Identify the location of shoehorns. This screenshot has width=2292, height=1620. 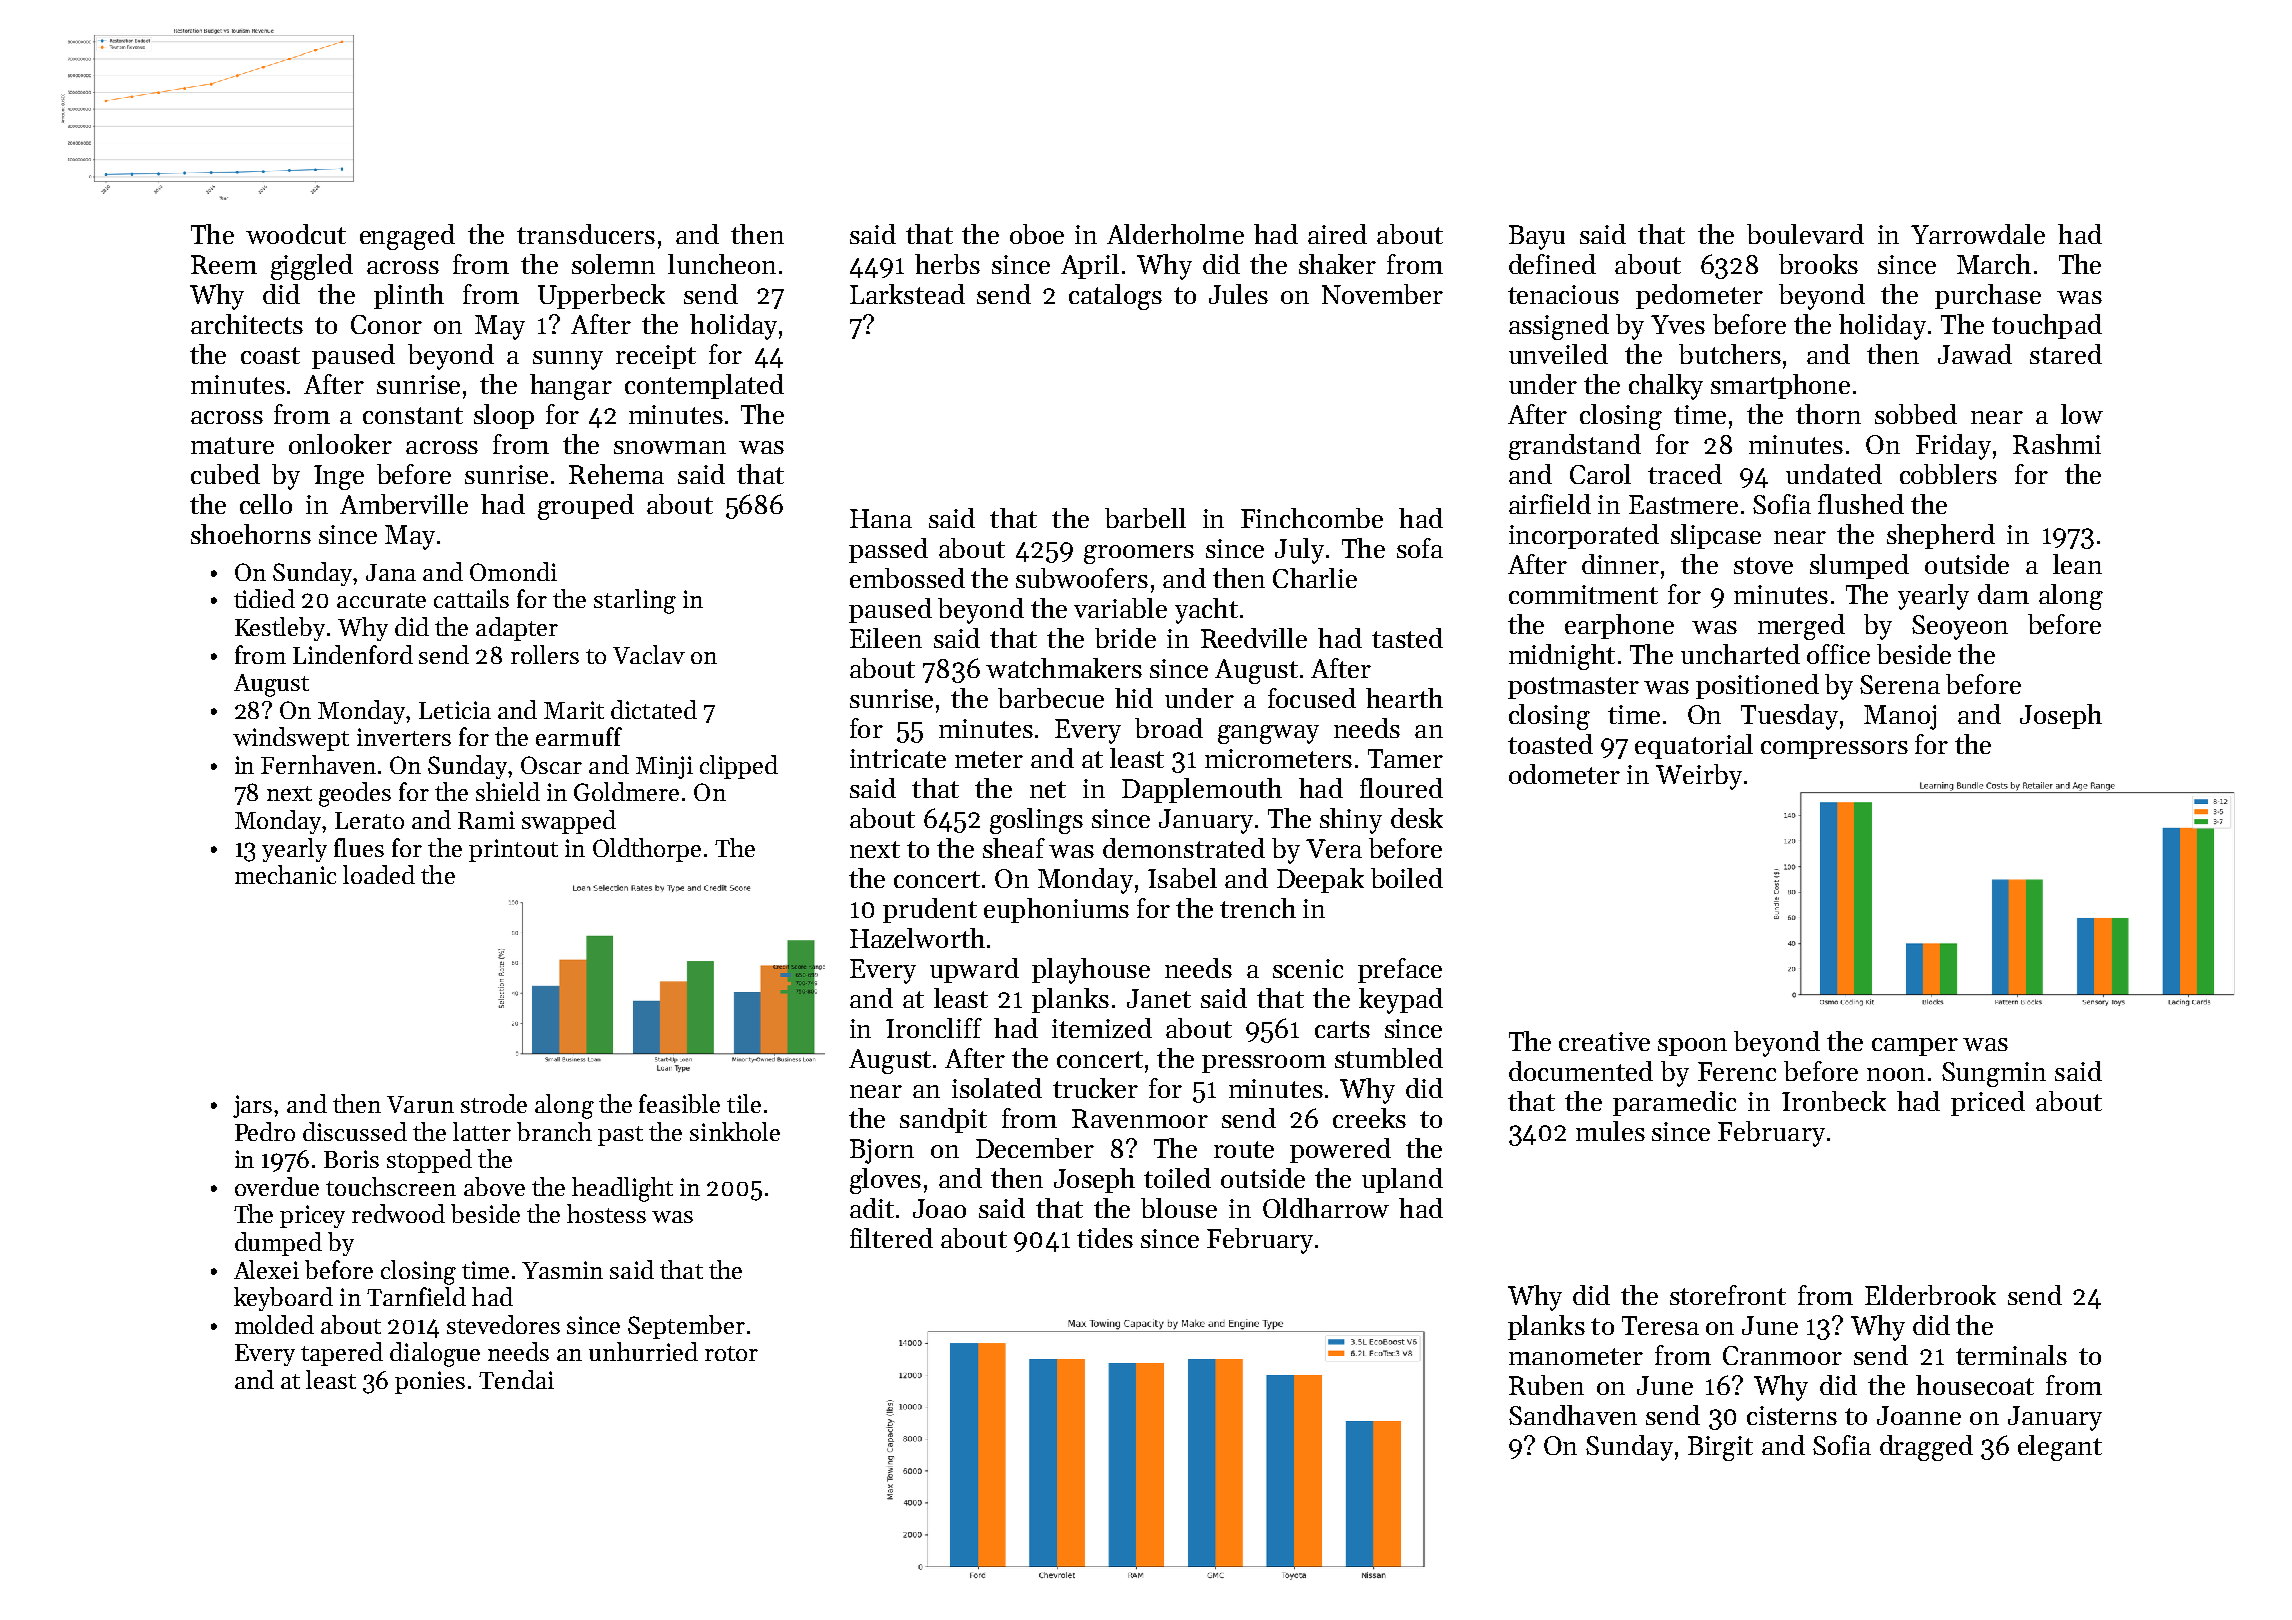
(251, 534).
